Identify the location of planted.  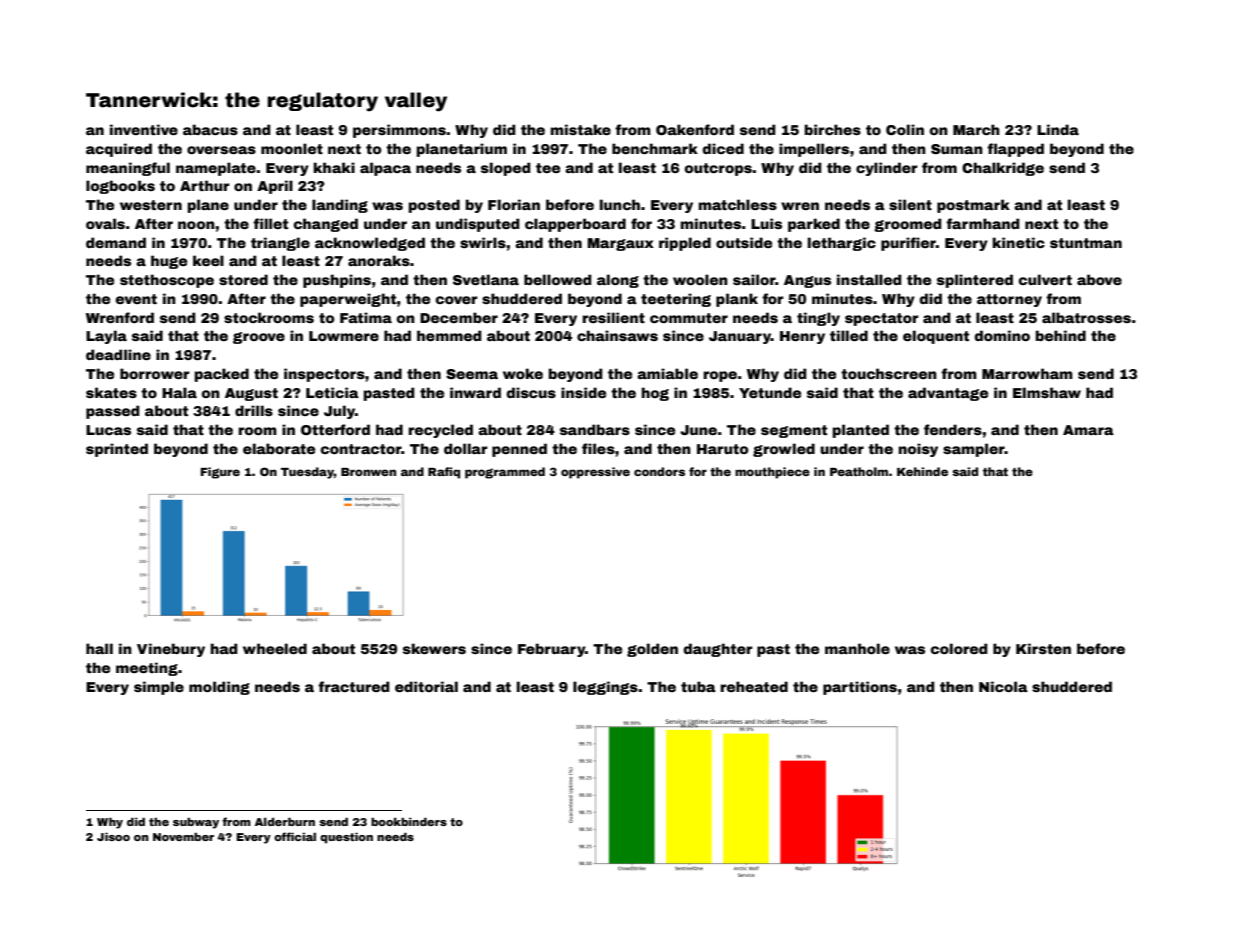
(861, 431).
